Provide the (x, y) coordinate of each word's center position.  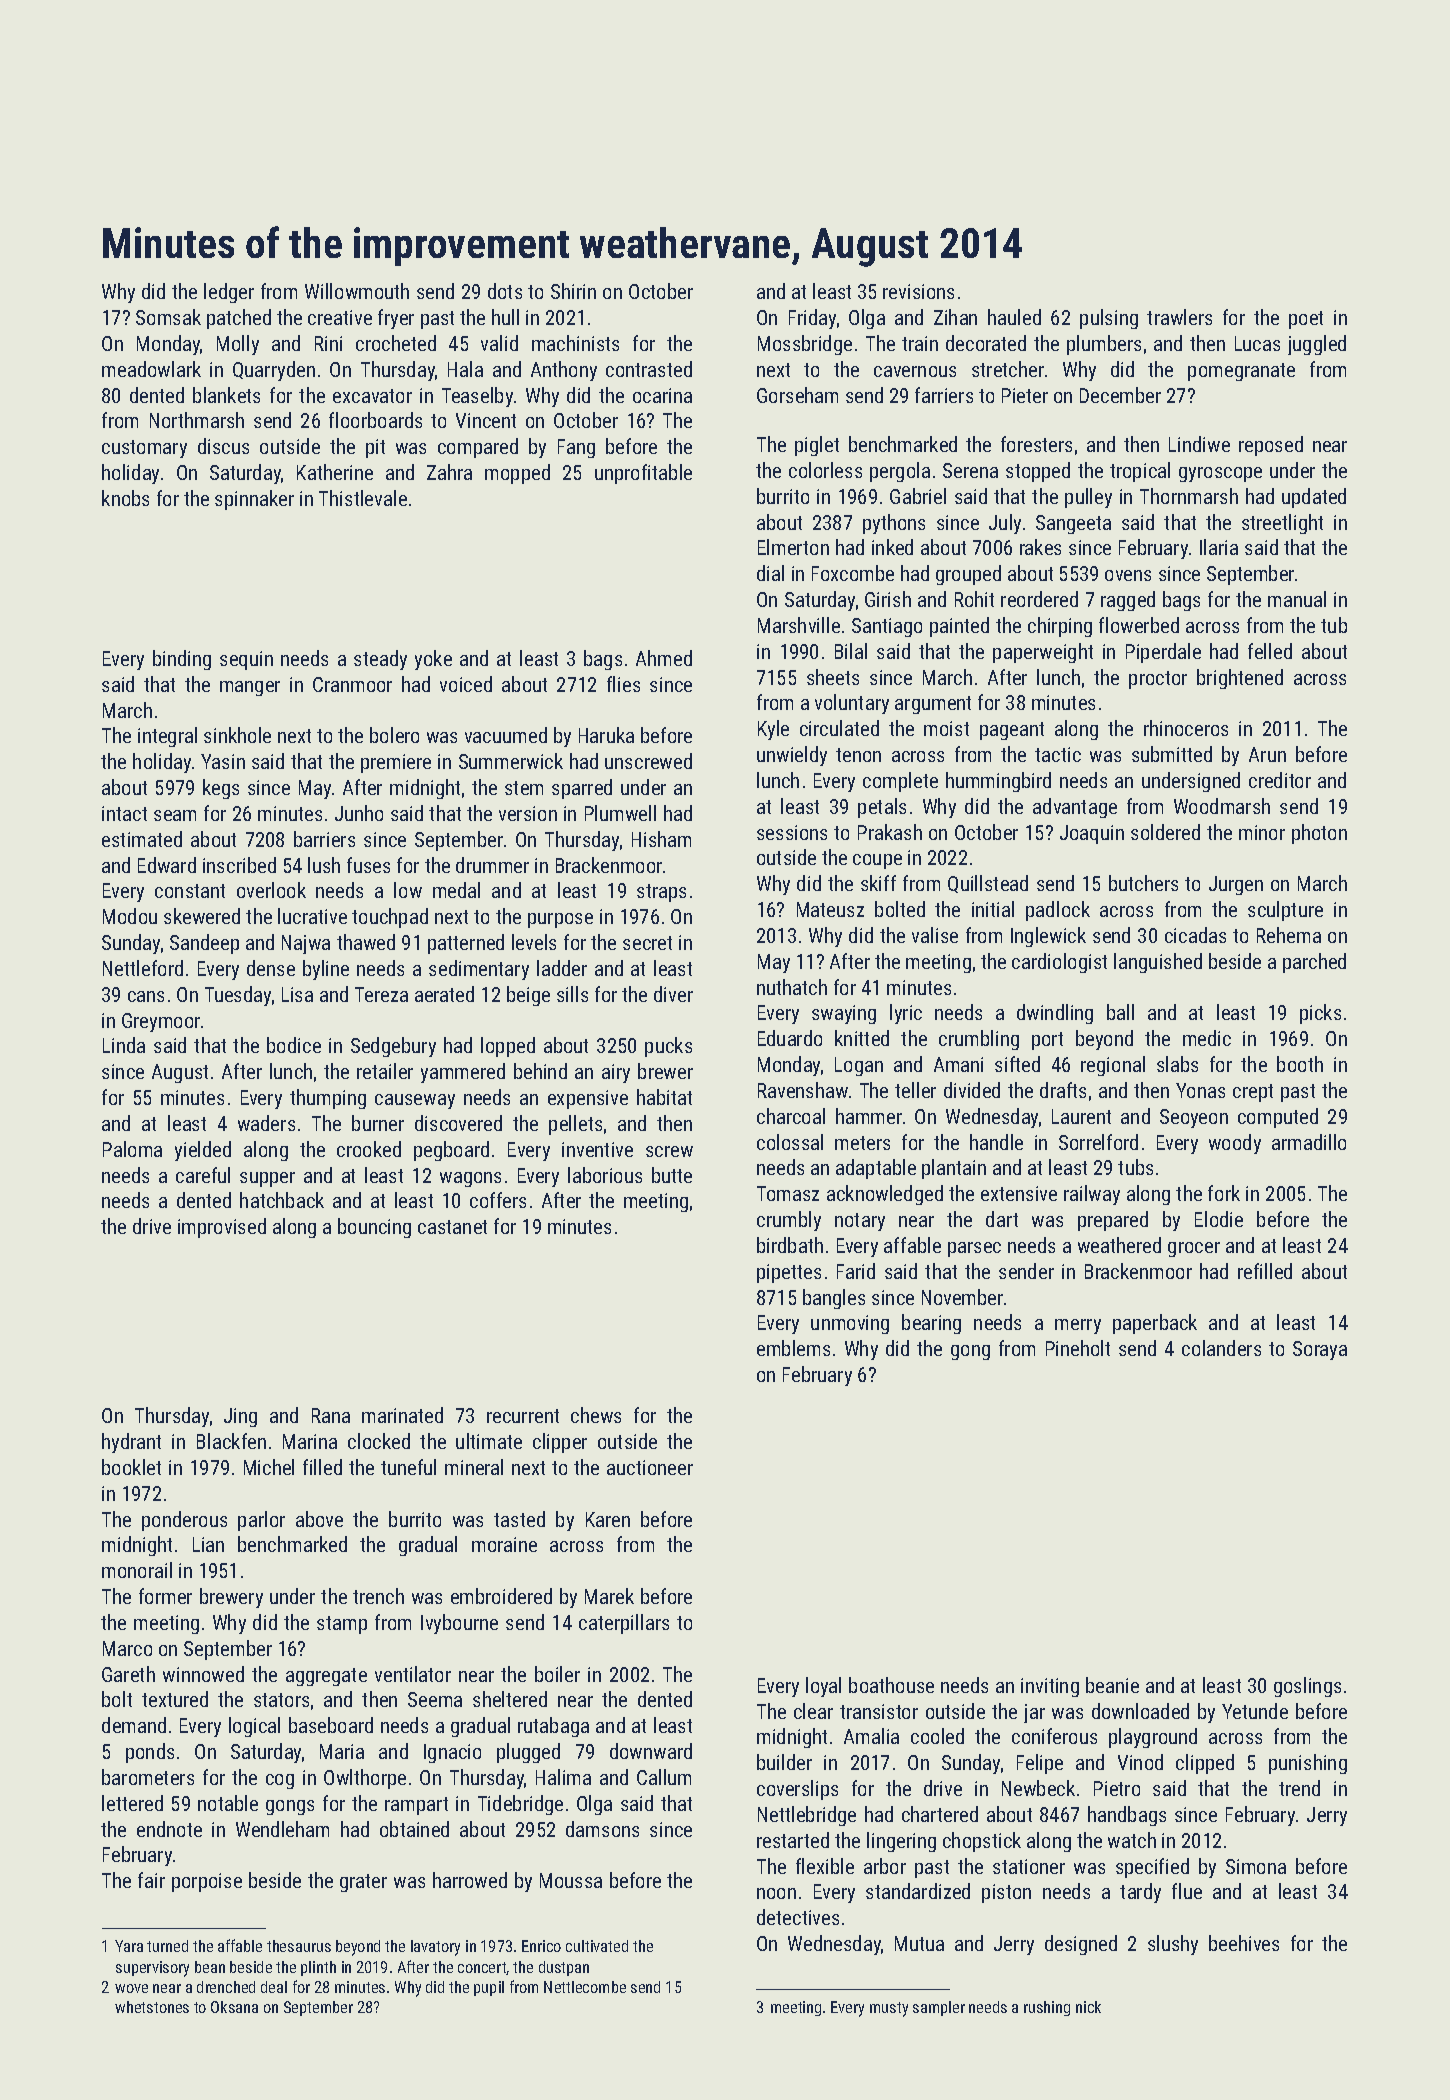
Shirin (573, 291)
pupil (489, 1988)
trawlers (1179, 317)
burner (378, 1123)
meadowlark (151, 369)
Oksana (234, 2007)
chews (596, 1415)
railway (1092, 1195)
